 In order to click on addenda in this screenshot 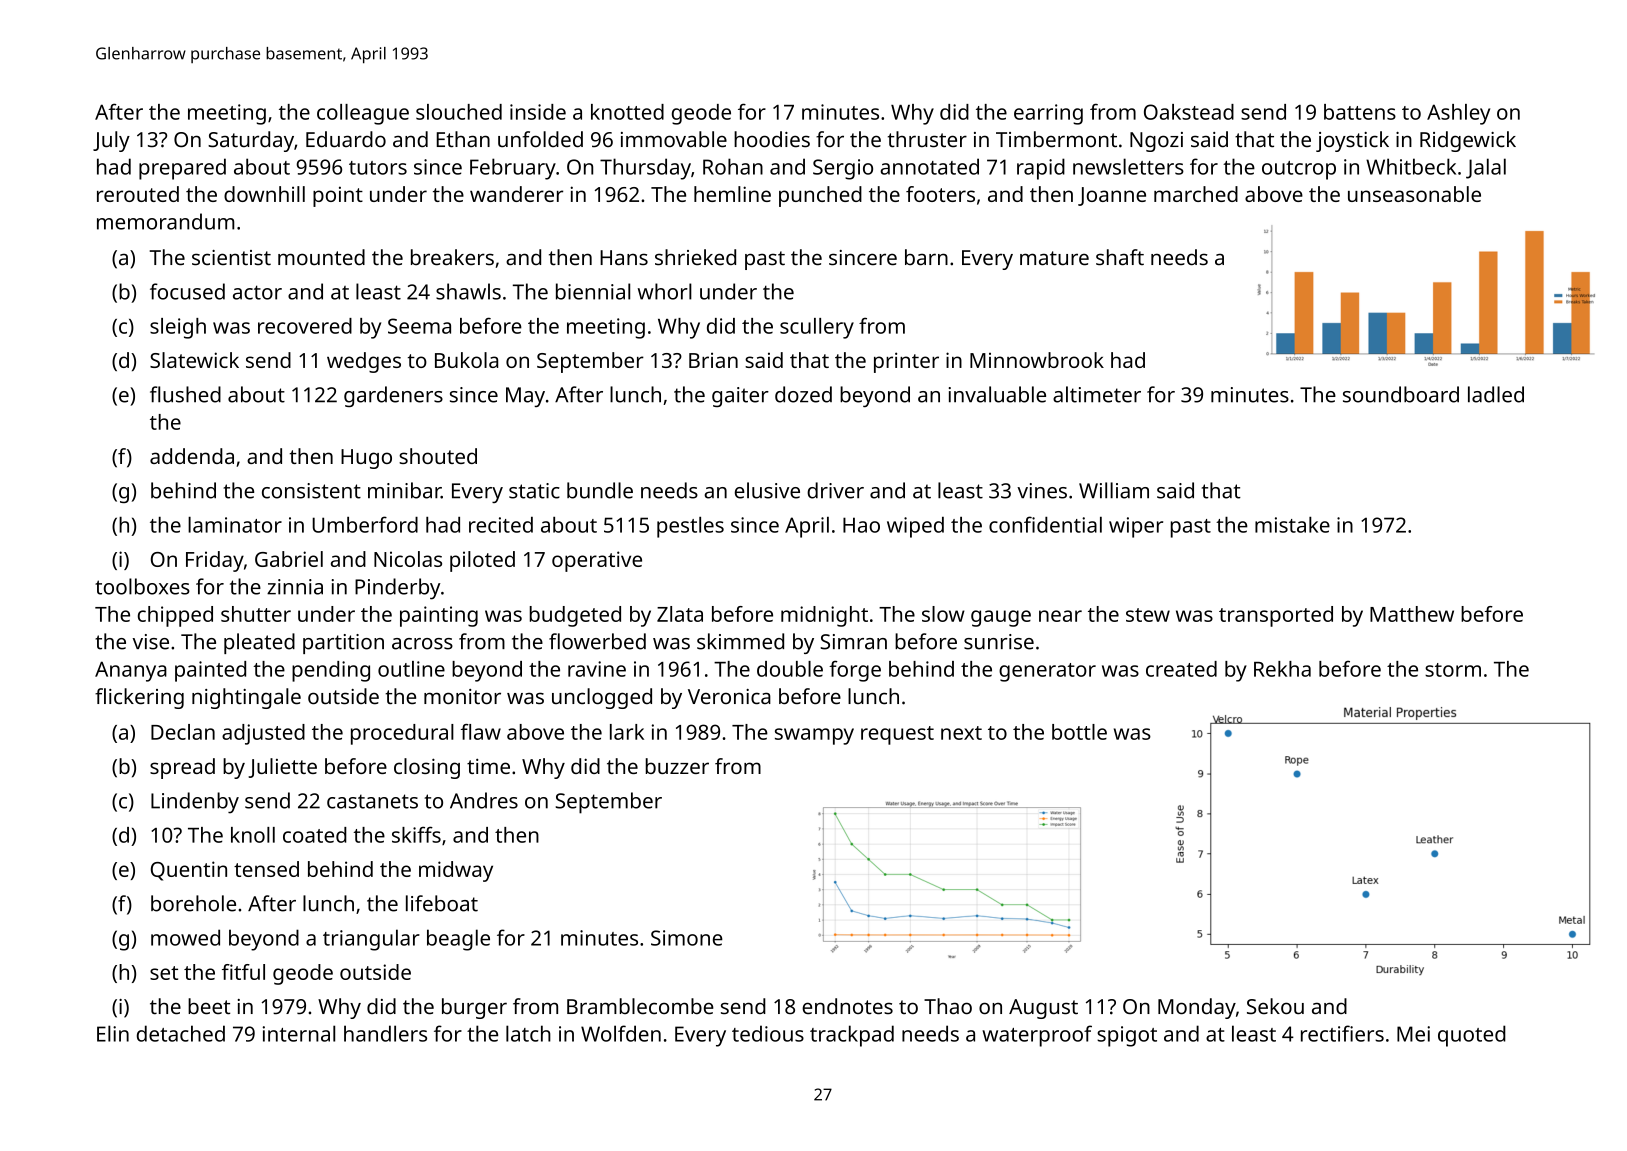, I will do `click(192, 456)`.
